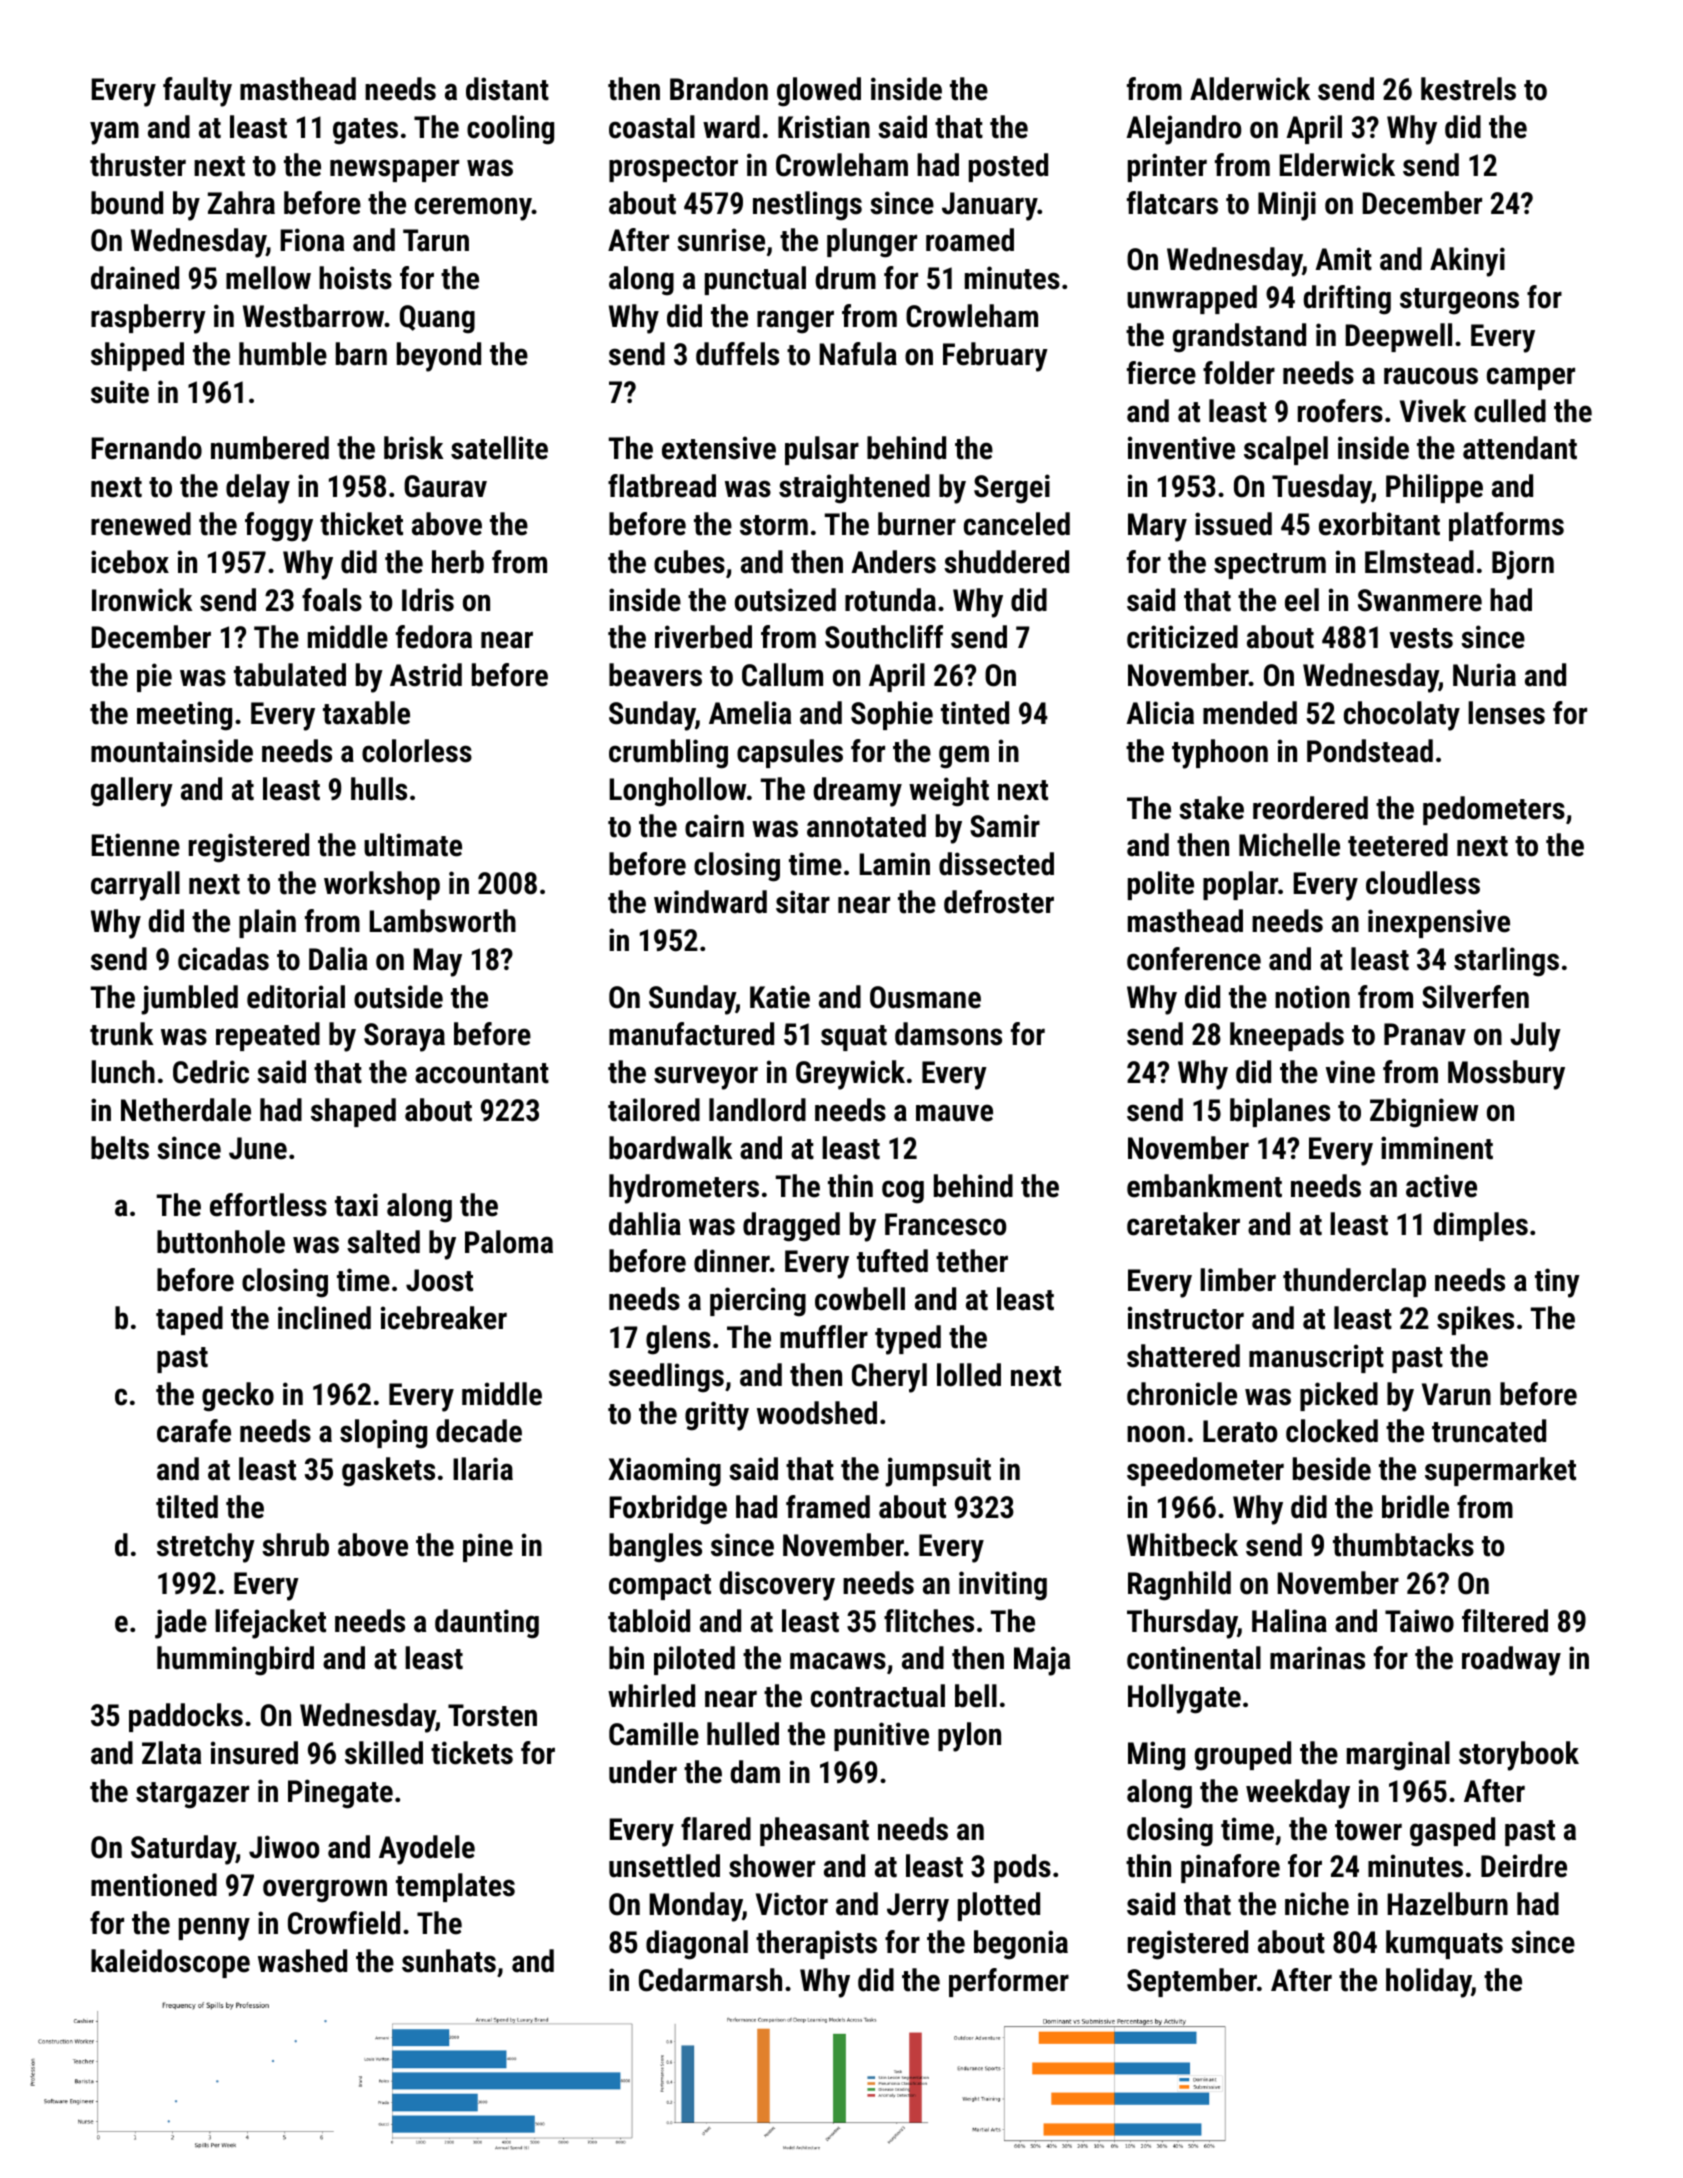  Describe the element at coordinates (1506, 962) in the image. I see `starlings` at that location.
